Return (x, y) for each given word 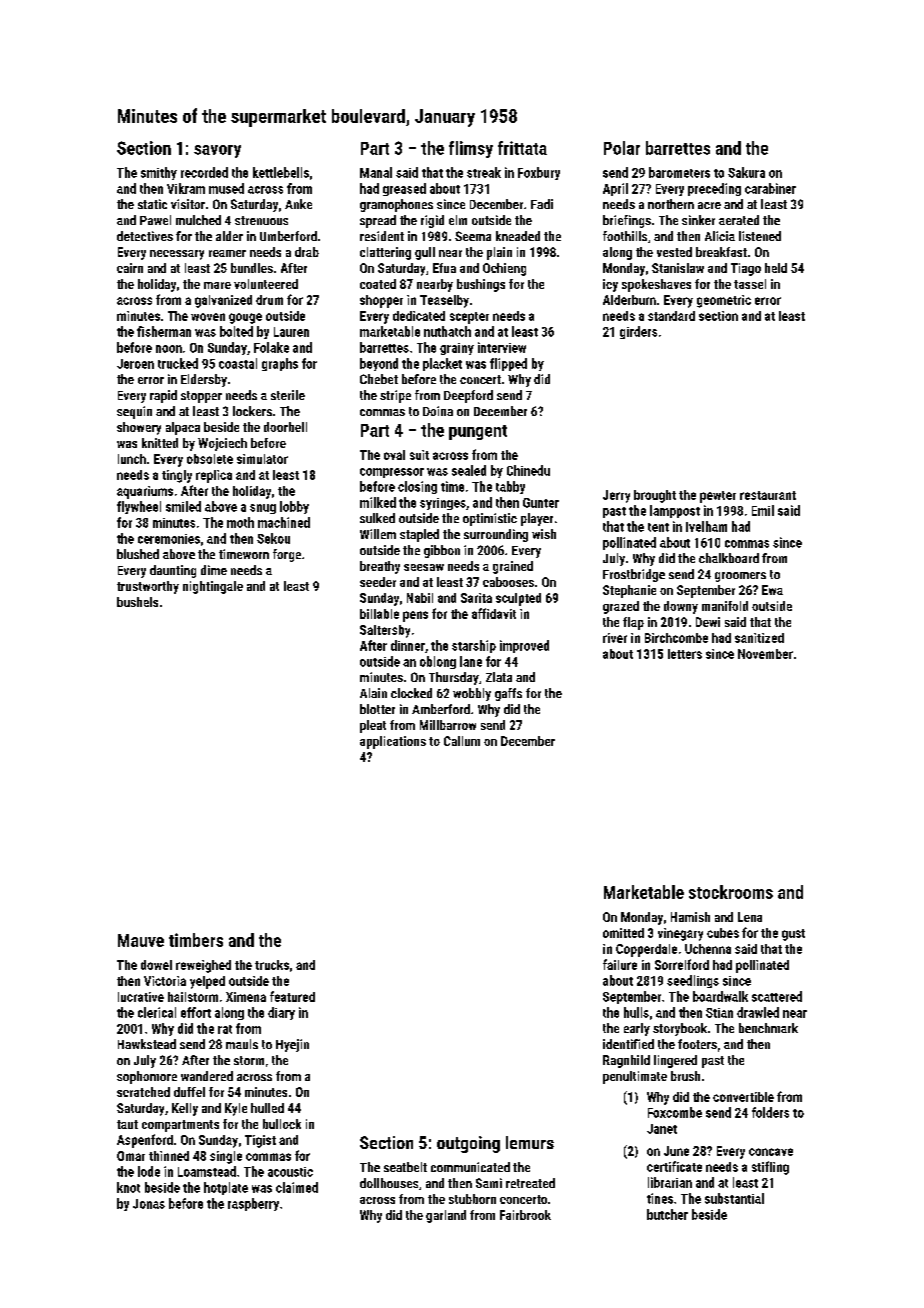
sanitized (759, 638)
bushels (137, 602)
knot (128, 1187)
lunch (132, 459)
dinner (408, 645)
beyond (379, 364)
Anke (298, 204)
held (776, 268)
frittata (522, 148)
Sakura (746, 172)
